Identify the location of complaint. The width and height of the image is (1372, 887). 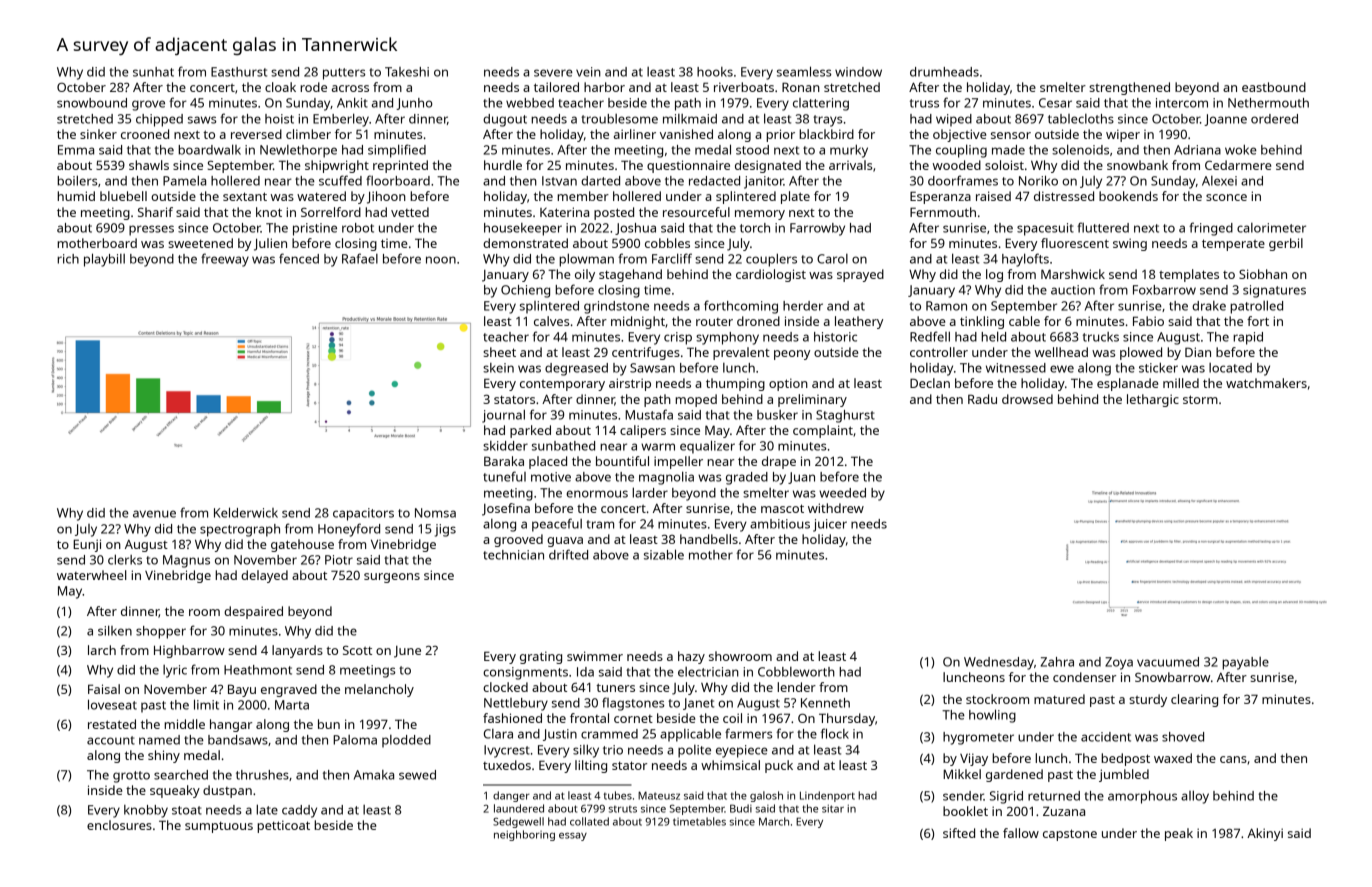
(823, 431).
